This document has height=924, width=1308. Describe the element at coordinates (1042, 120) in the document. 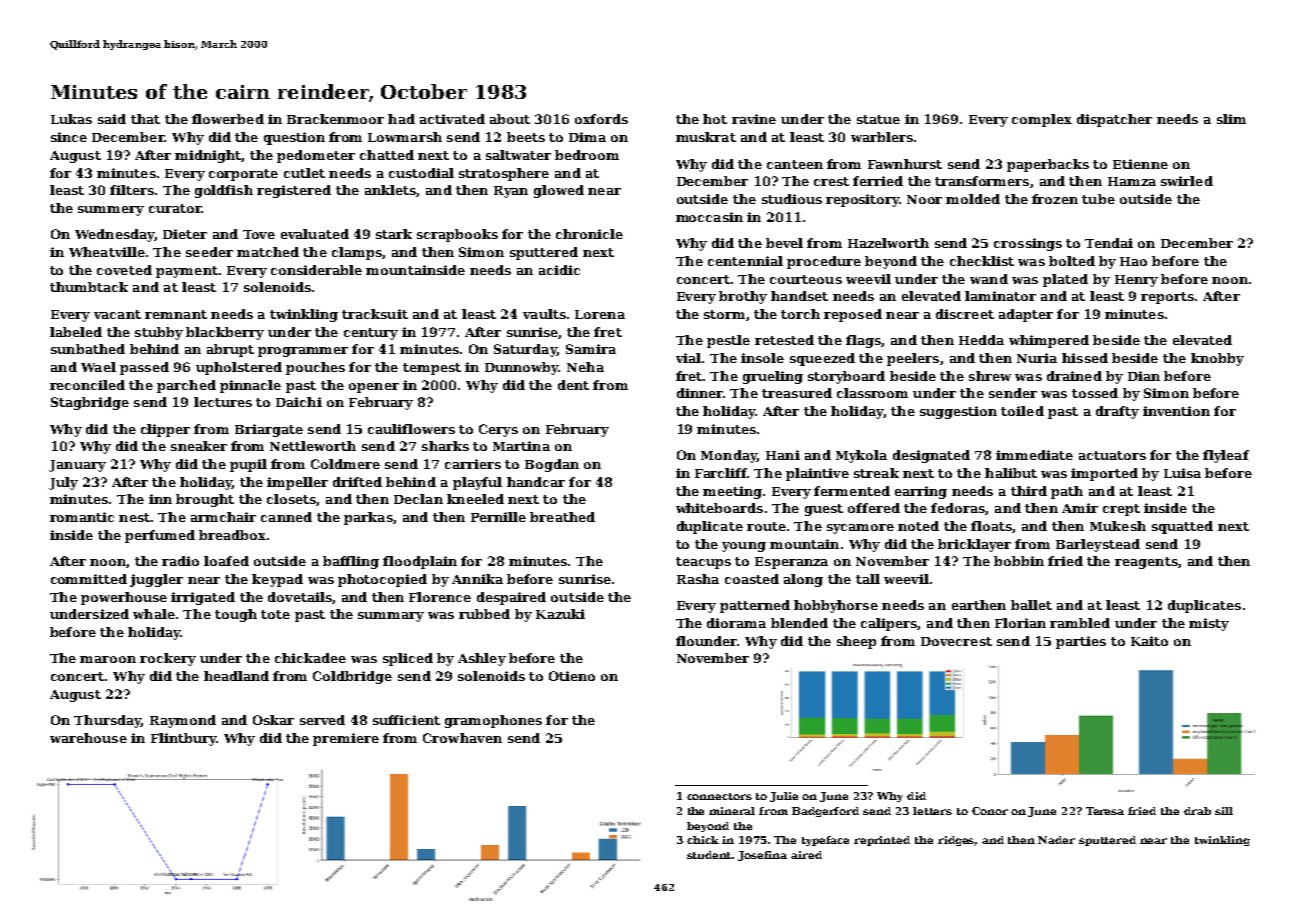

I see `complex` at that location.
